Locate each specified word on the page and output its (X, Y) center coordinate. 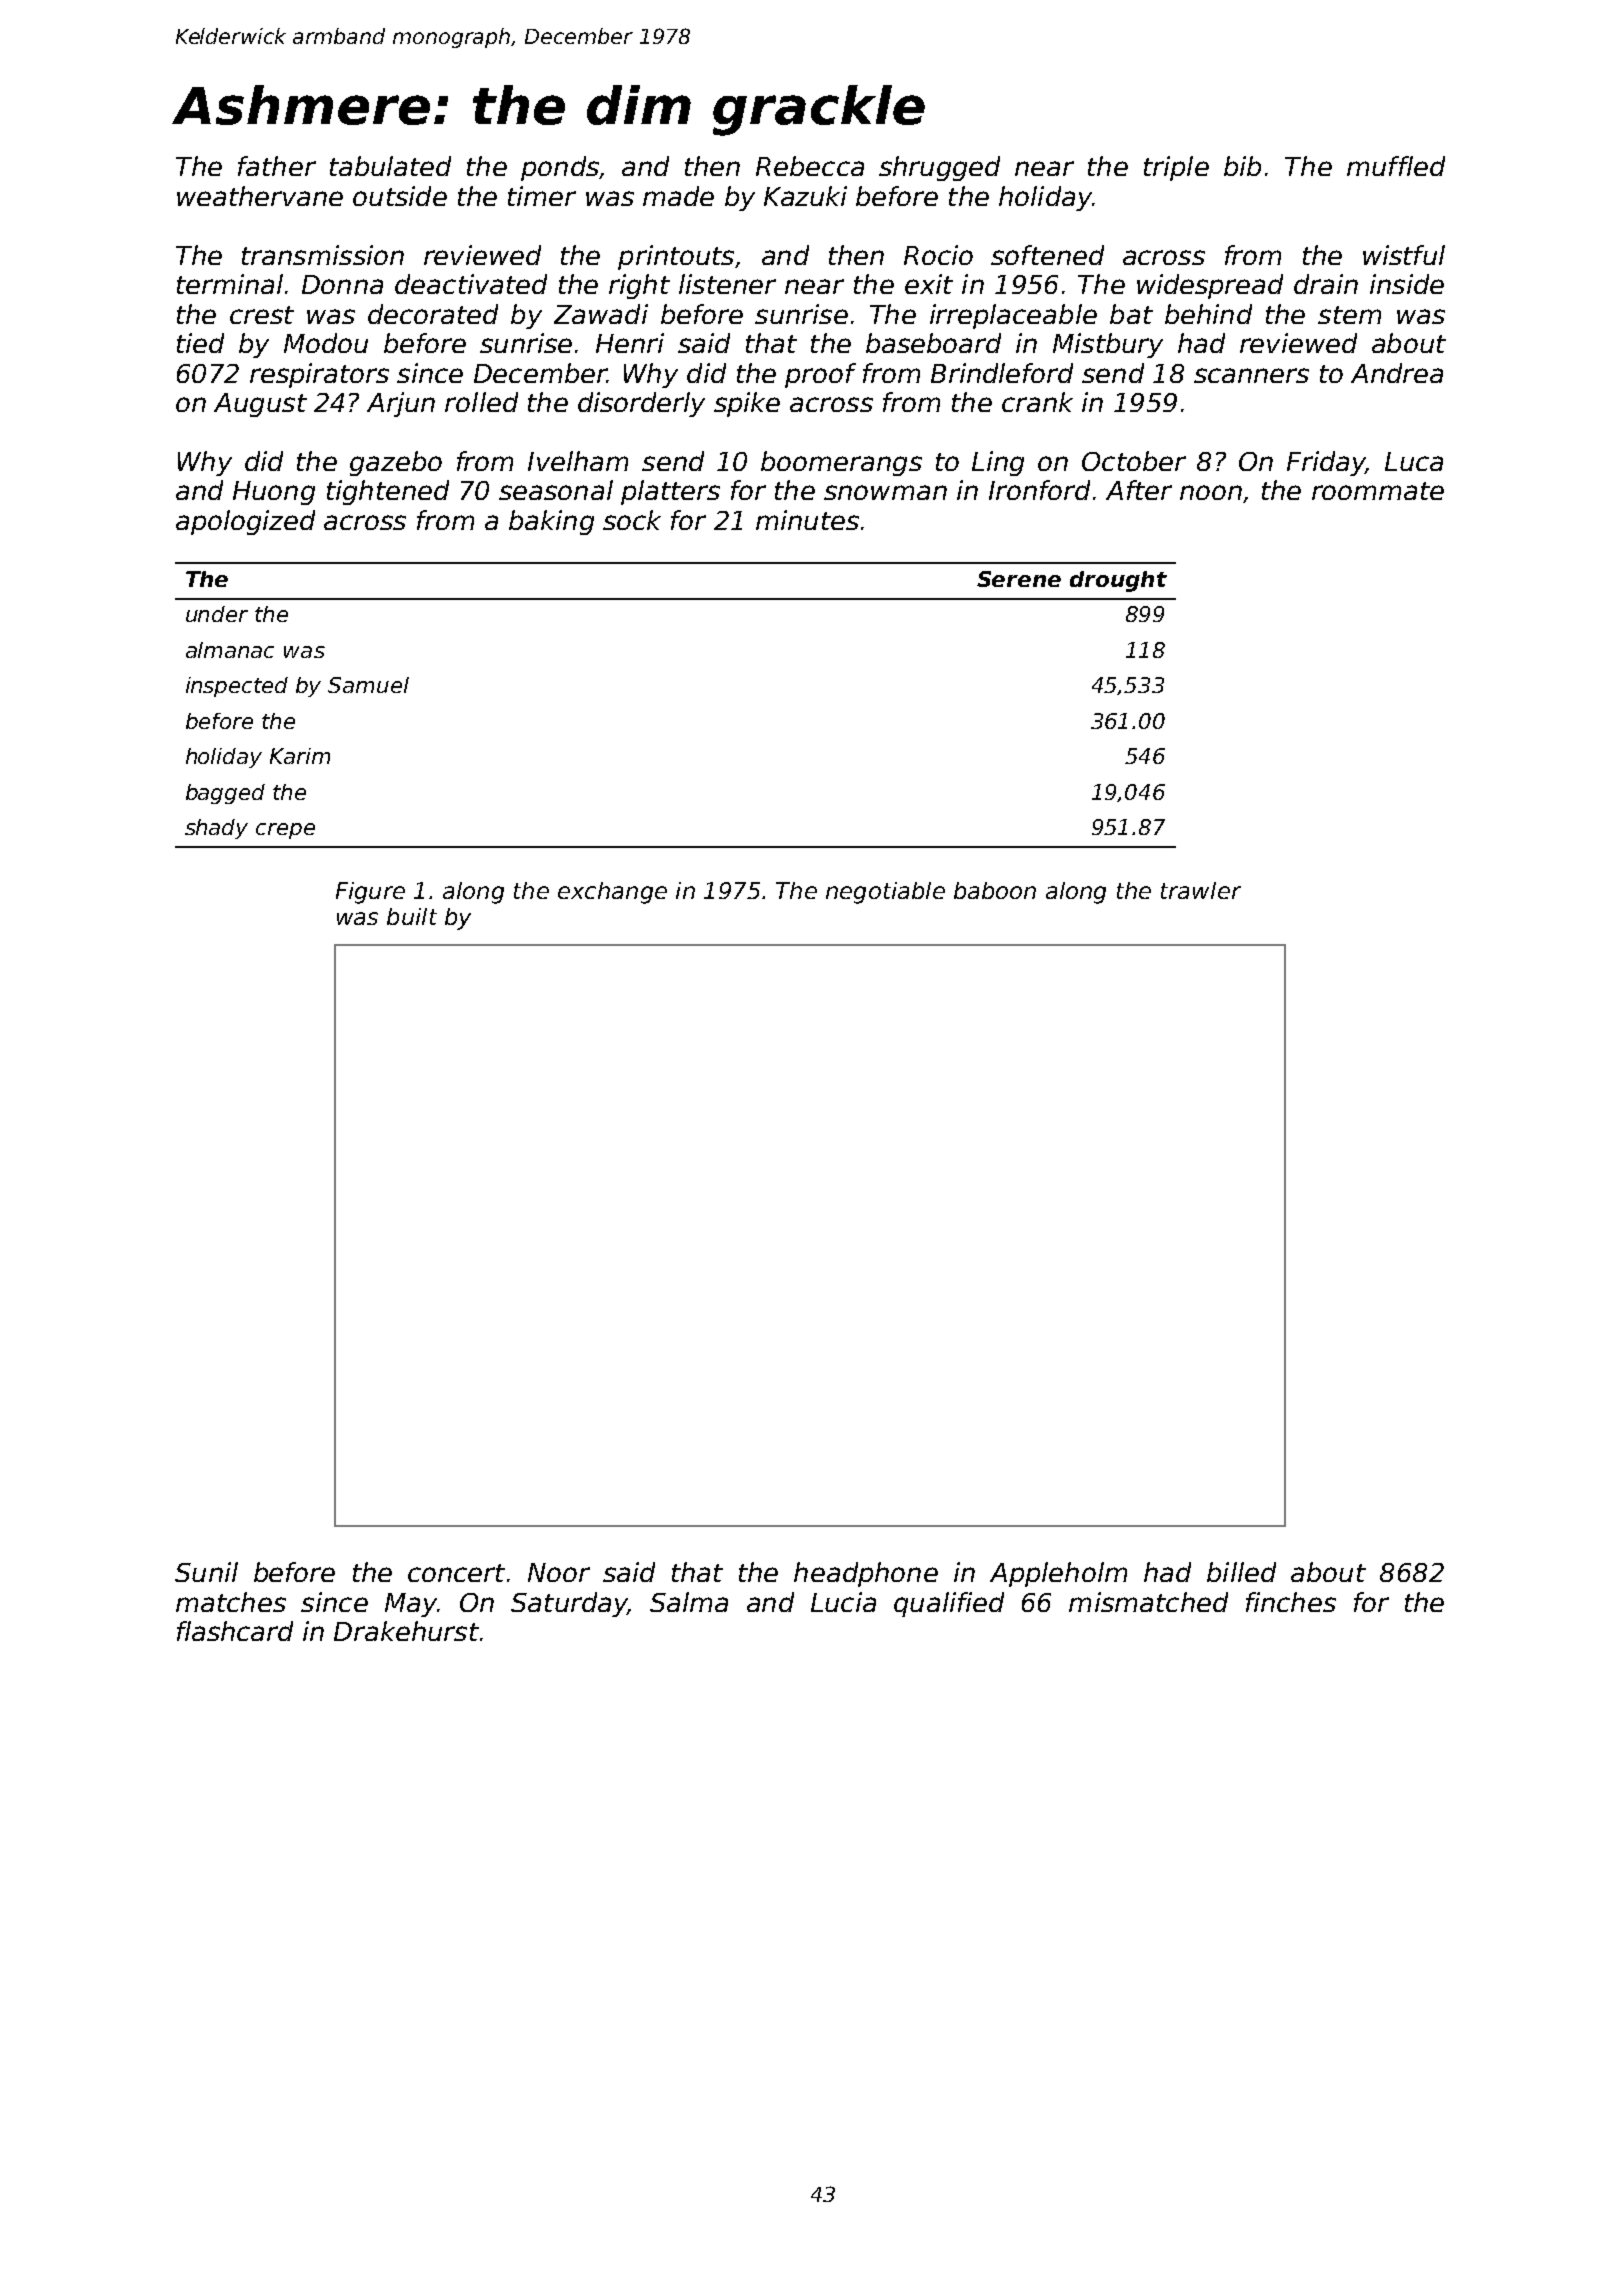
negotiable (885, 893)
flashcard (235, 1631)
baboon (995, 890)
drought (1118, 581)
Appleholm (1058, 1574)
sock (632, 520)
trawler (1201, 890)
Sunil (206, 1572)
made (678, 196)
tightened (388, 492)
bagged (225, 794)
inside (1407, 284)
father (277, 166)
